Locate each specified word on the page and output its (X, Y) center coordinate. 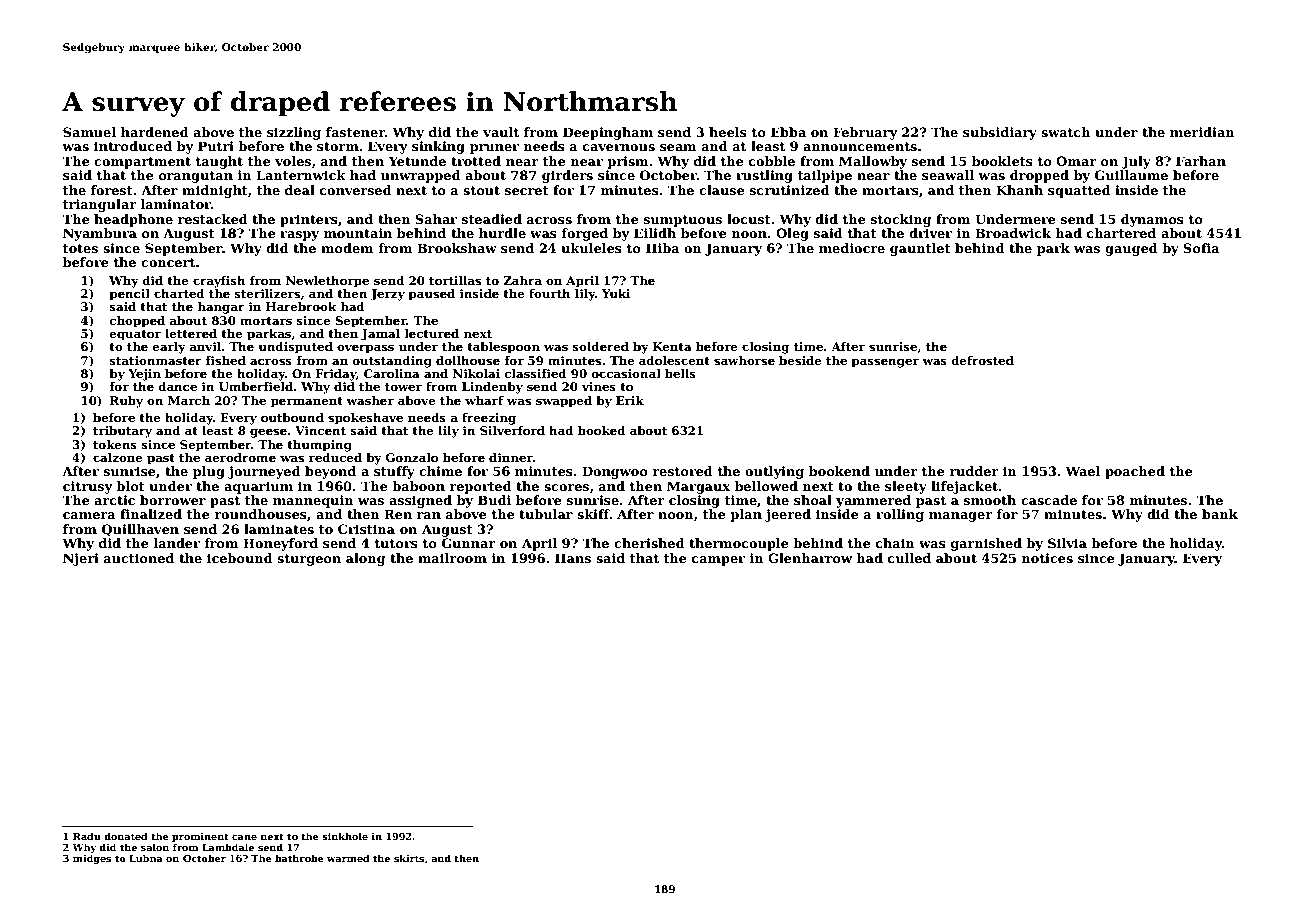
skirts (409, 858)
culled (909, 558)
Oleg (792, 234)
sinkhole (345, 836)
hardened (155, 132)
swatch (1066, 132)
